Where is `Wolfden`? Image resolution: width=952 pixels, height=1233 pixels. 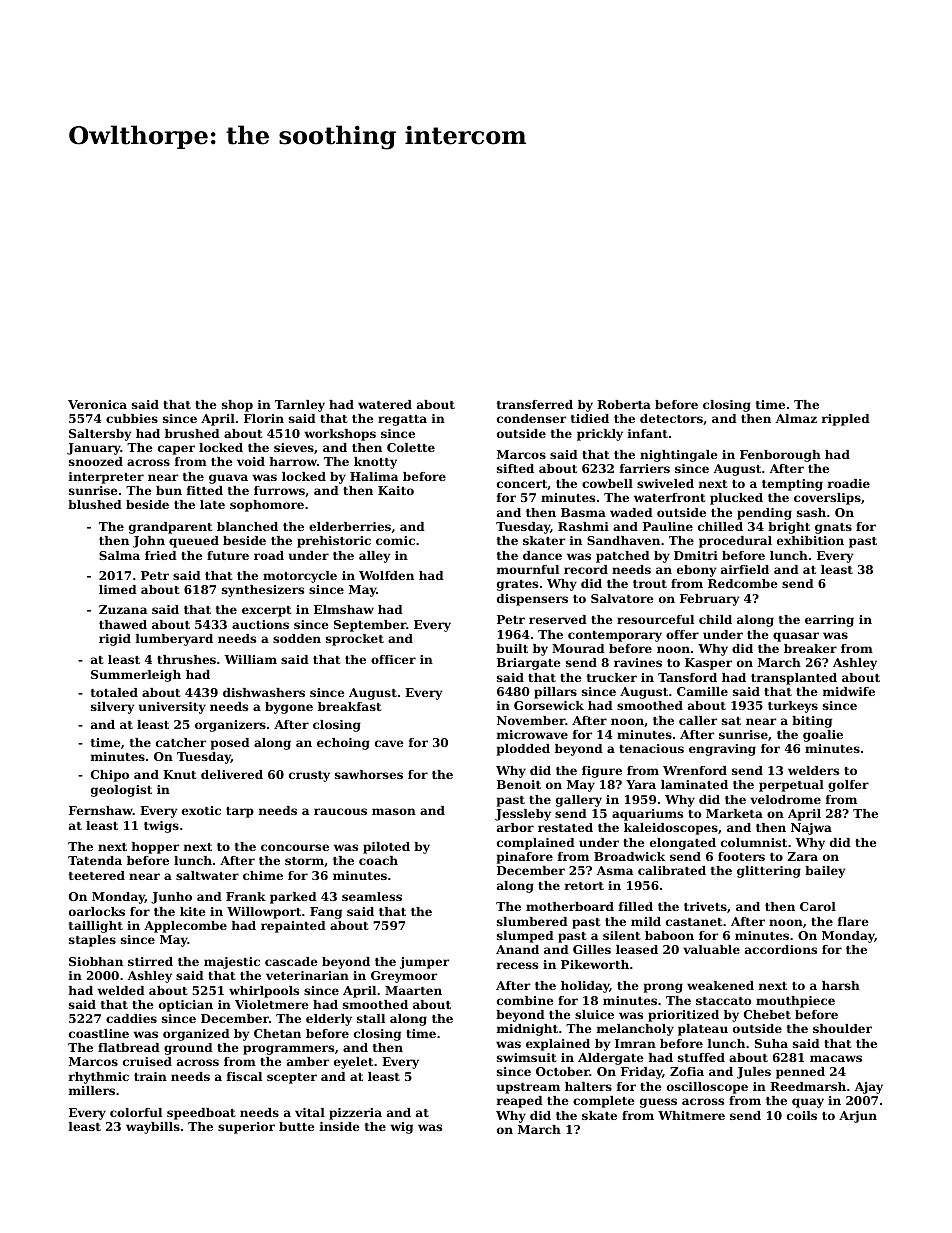
Wolfden is located at coordinates (386, 575).
